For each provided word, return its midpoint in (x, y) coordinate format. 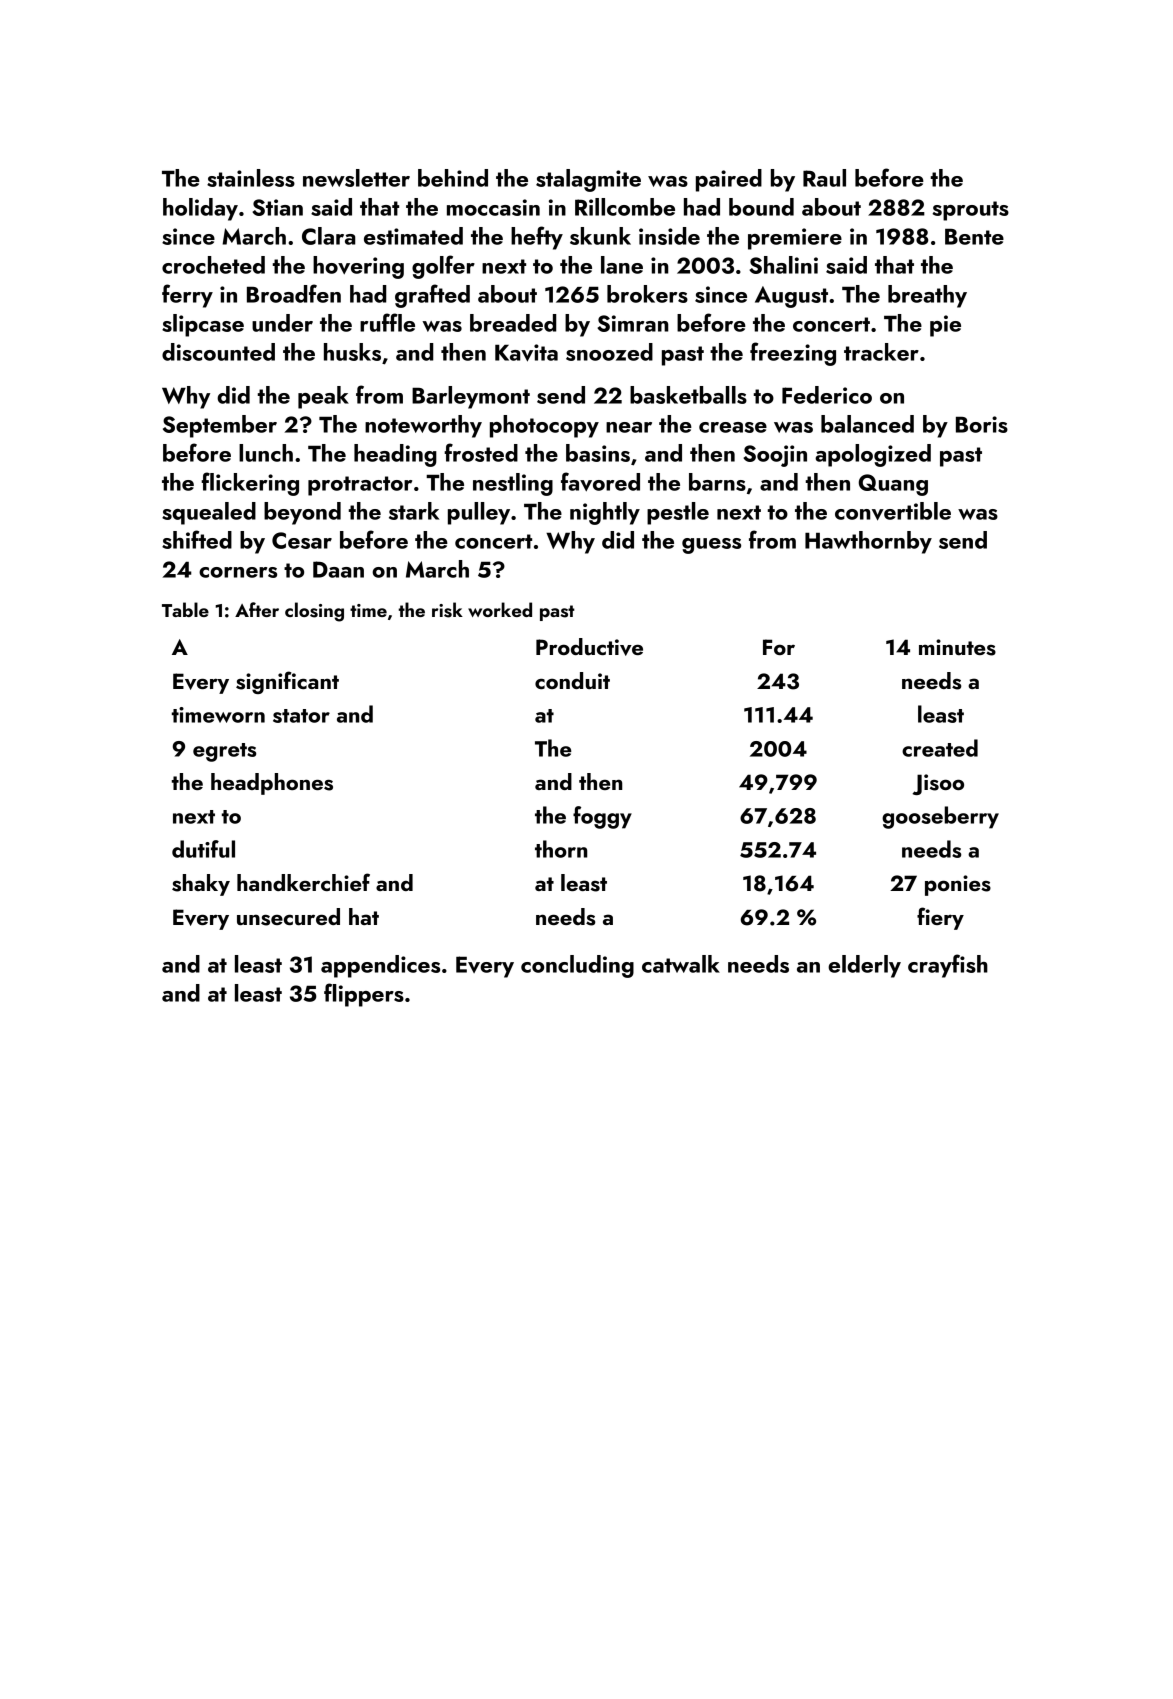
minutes (957, 647)
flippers (364, 995)
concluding (577, 966)
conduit (572, 680)
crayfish (948, 966)
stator (301, 716)
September (220, 426)
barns (717, 482)
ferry (187, 296)
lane (622, 265)
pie (945, 326)
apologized (873, 455)
